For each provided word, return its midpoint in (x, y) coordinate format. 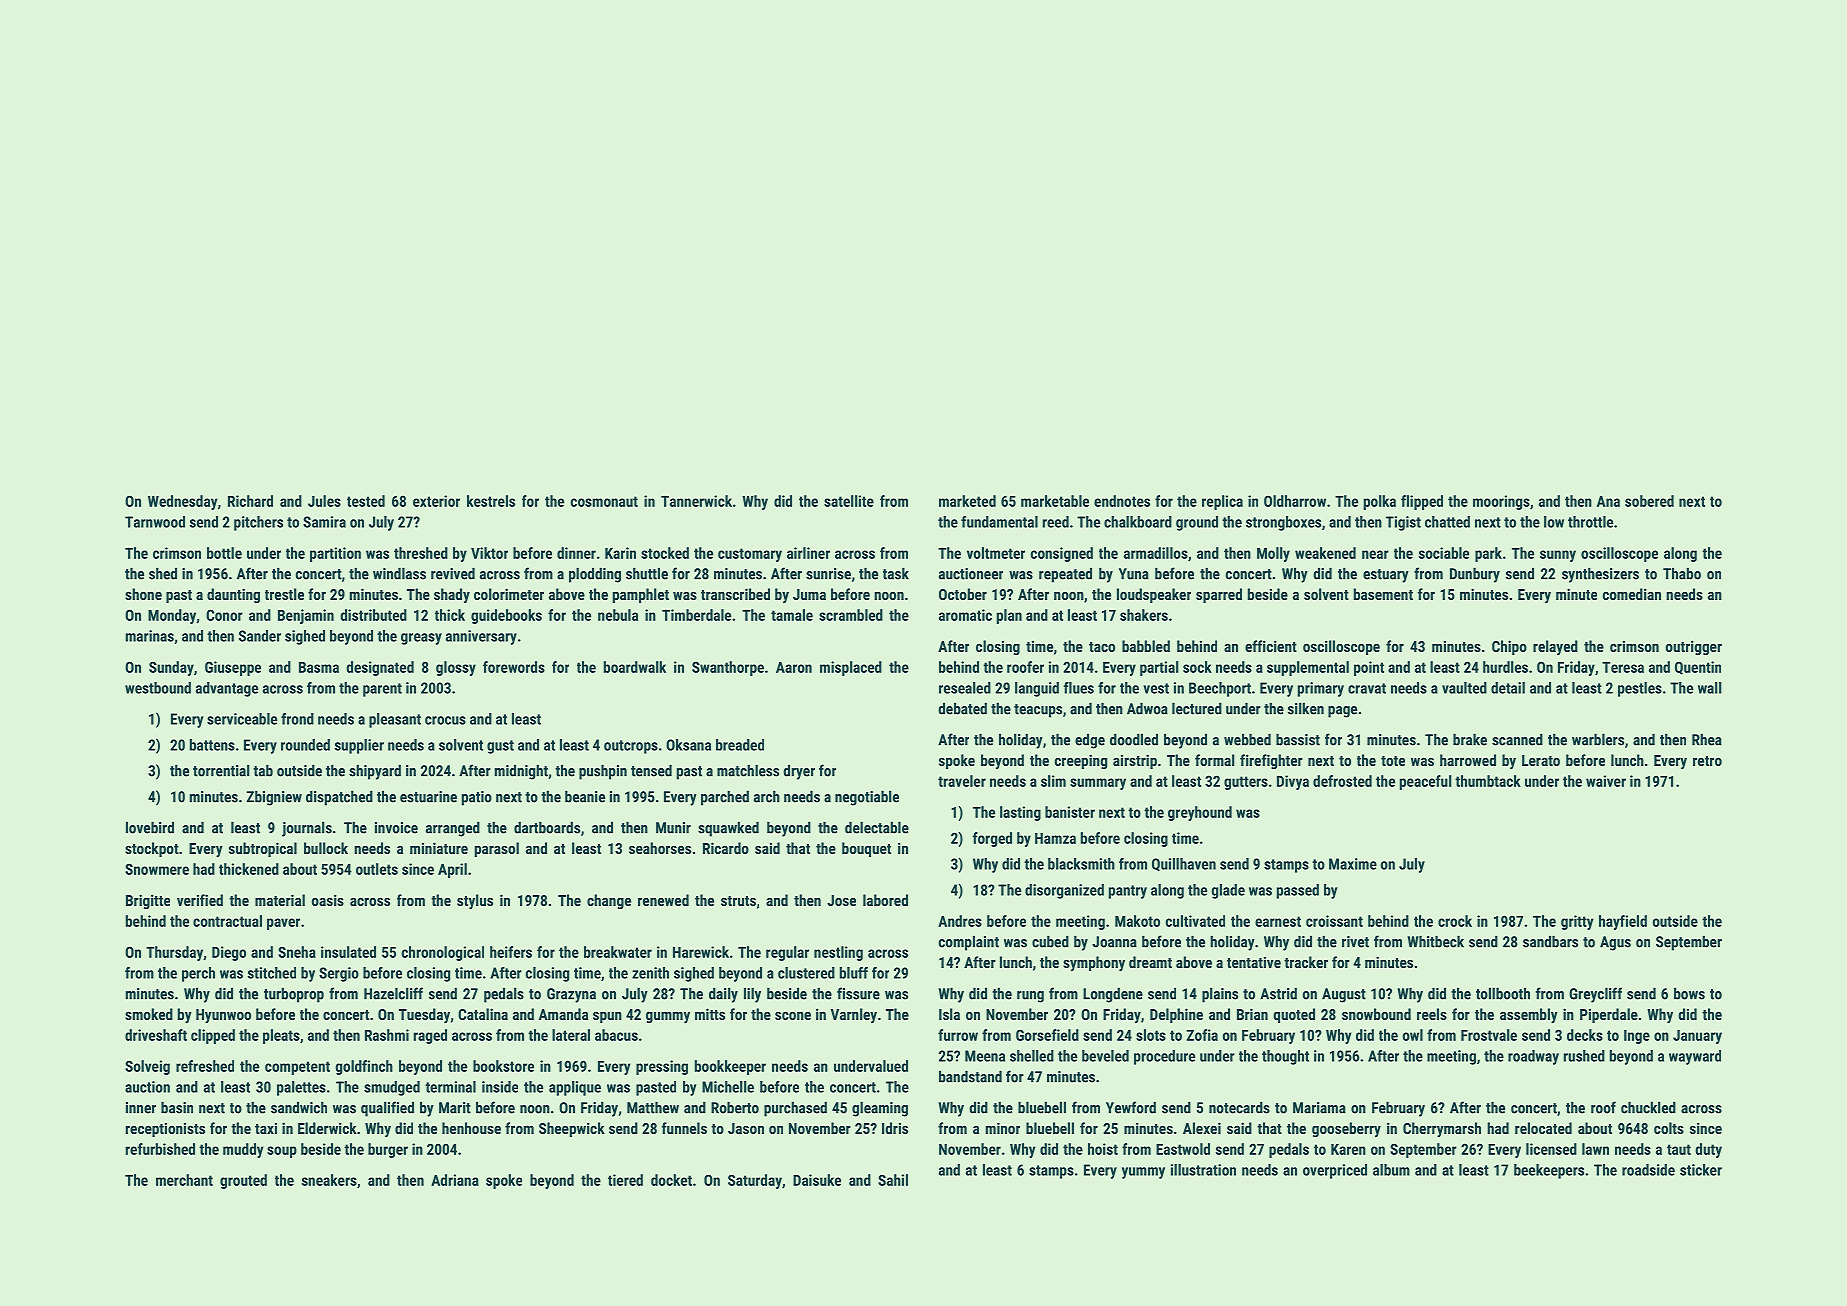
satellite (849, 501)
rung (1030, 997)
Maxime (1353, 864)
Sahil (893, 1180)
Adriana (455, 1180)
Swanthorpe (728, 668)
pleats (281, 1036)
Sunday (171, 668)
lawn (1595, 1149)
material (280, 900)
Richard (250, 501)
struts (738, 901)
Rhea (1707, 739)
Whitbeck (1436, 941)
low (1554, 522)
